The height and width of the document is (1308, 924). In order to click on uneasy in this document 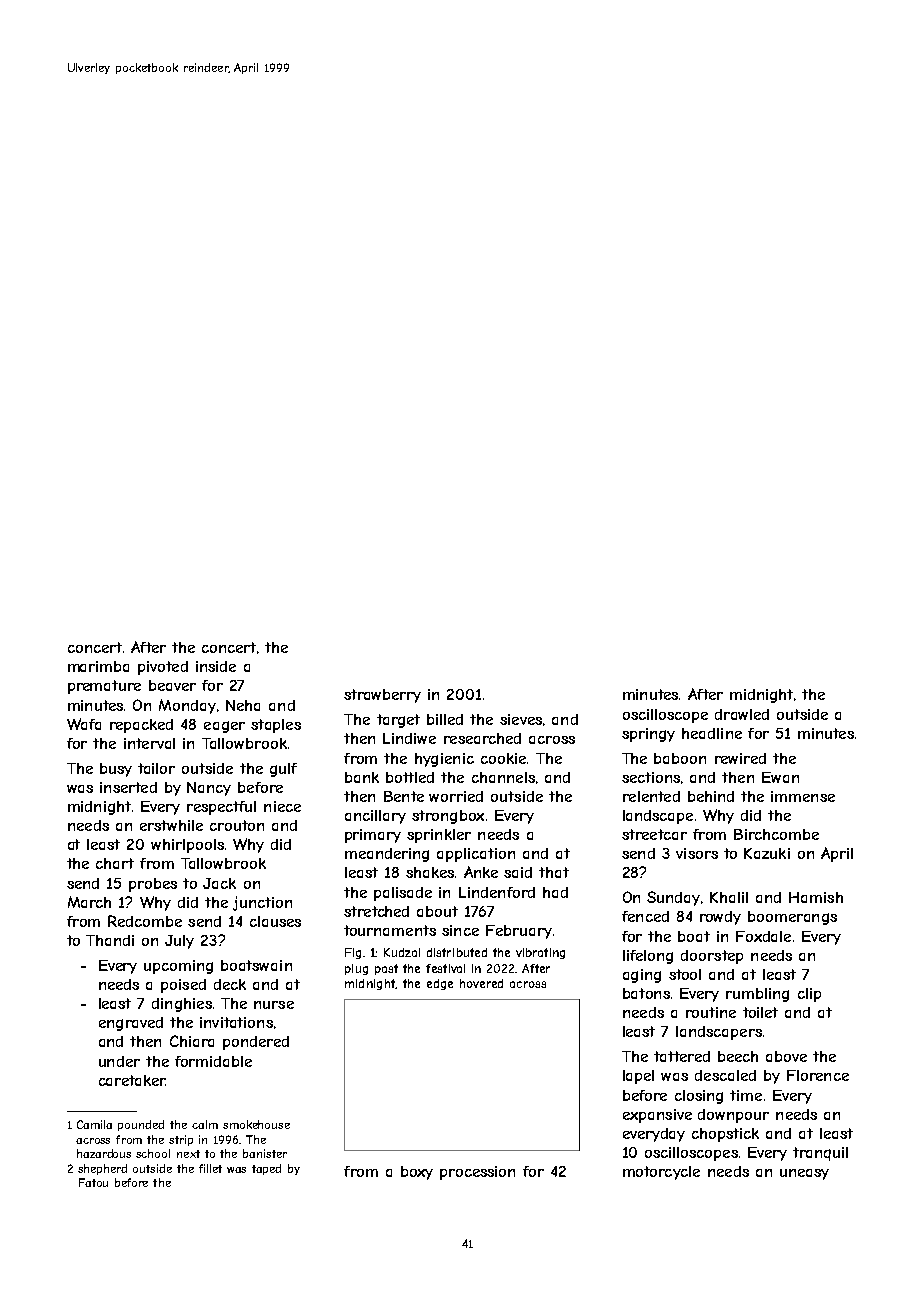, I will do `click(804, 1174)`.
